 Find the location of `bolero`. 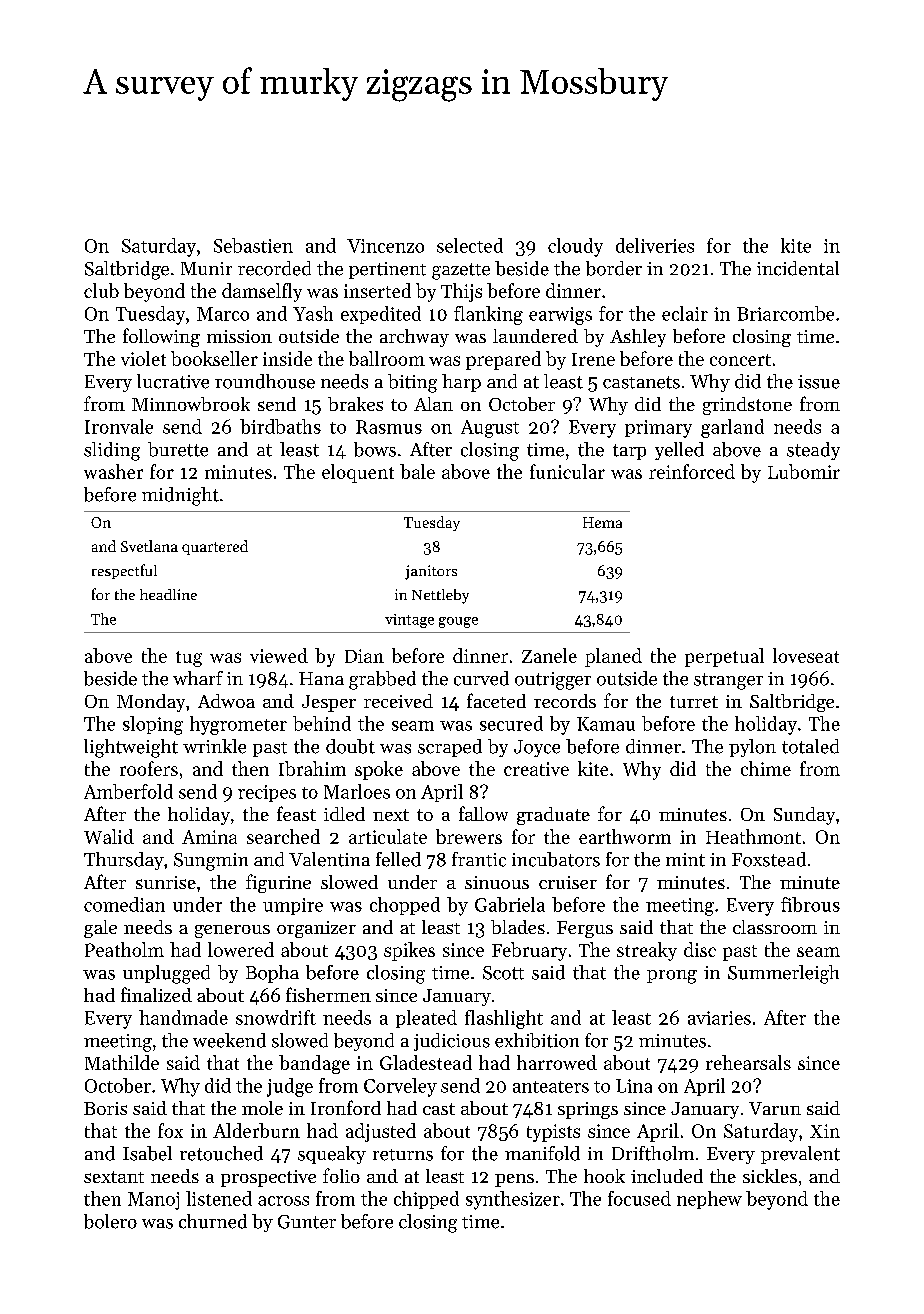

bolero is located at coordinates (110, 1221).
